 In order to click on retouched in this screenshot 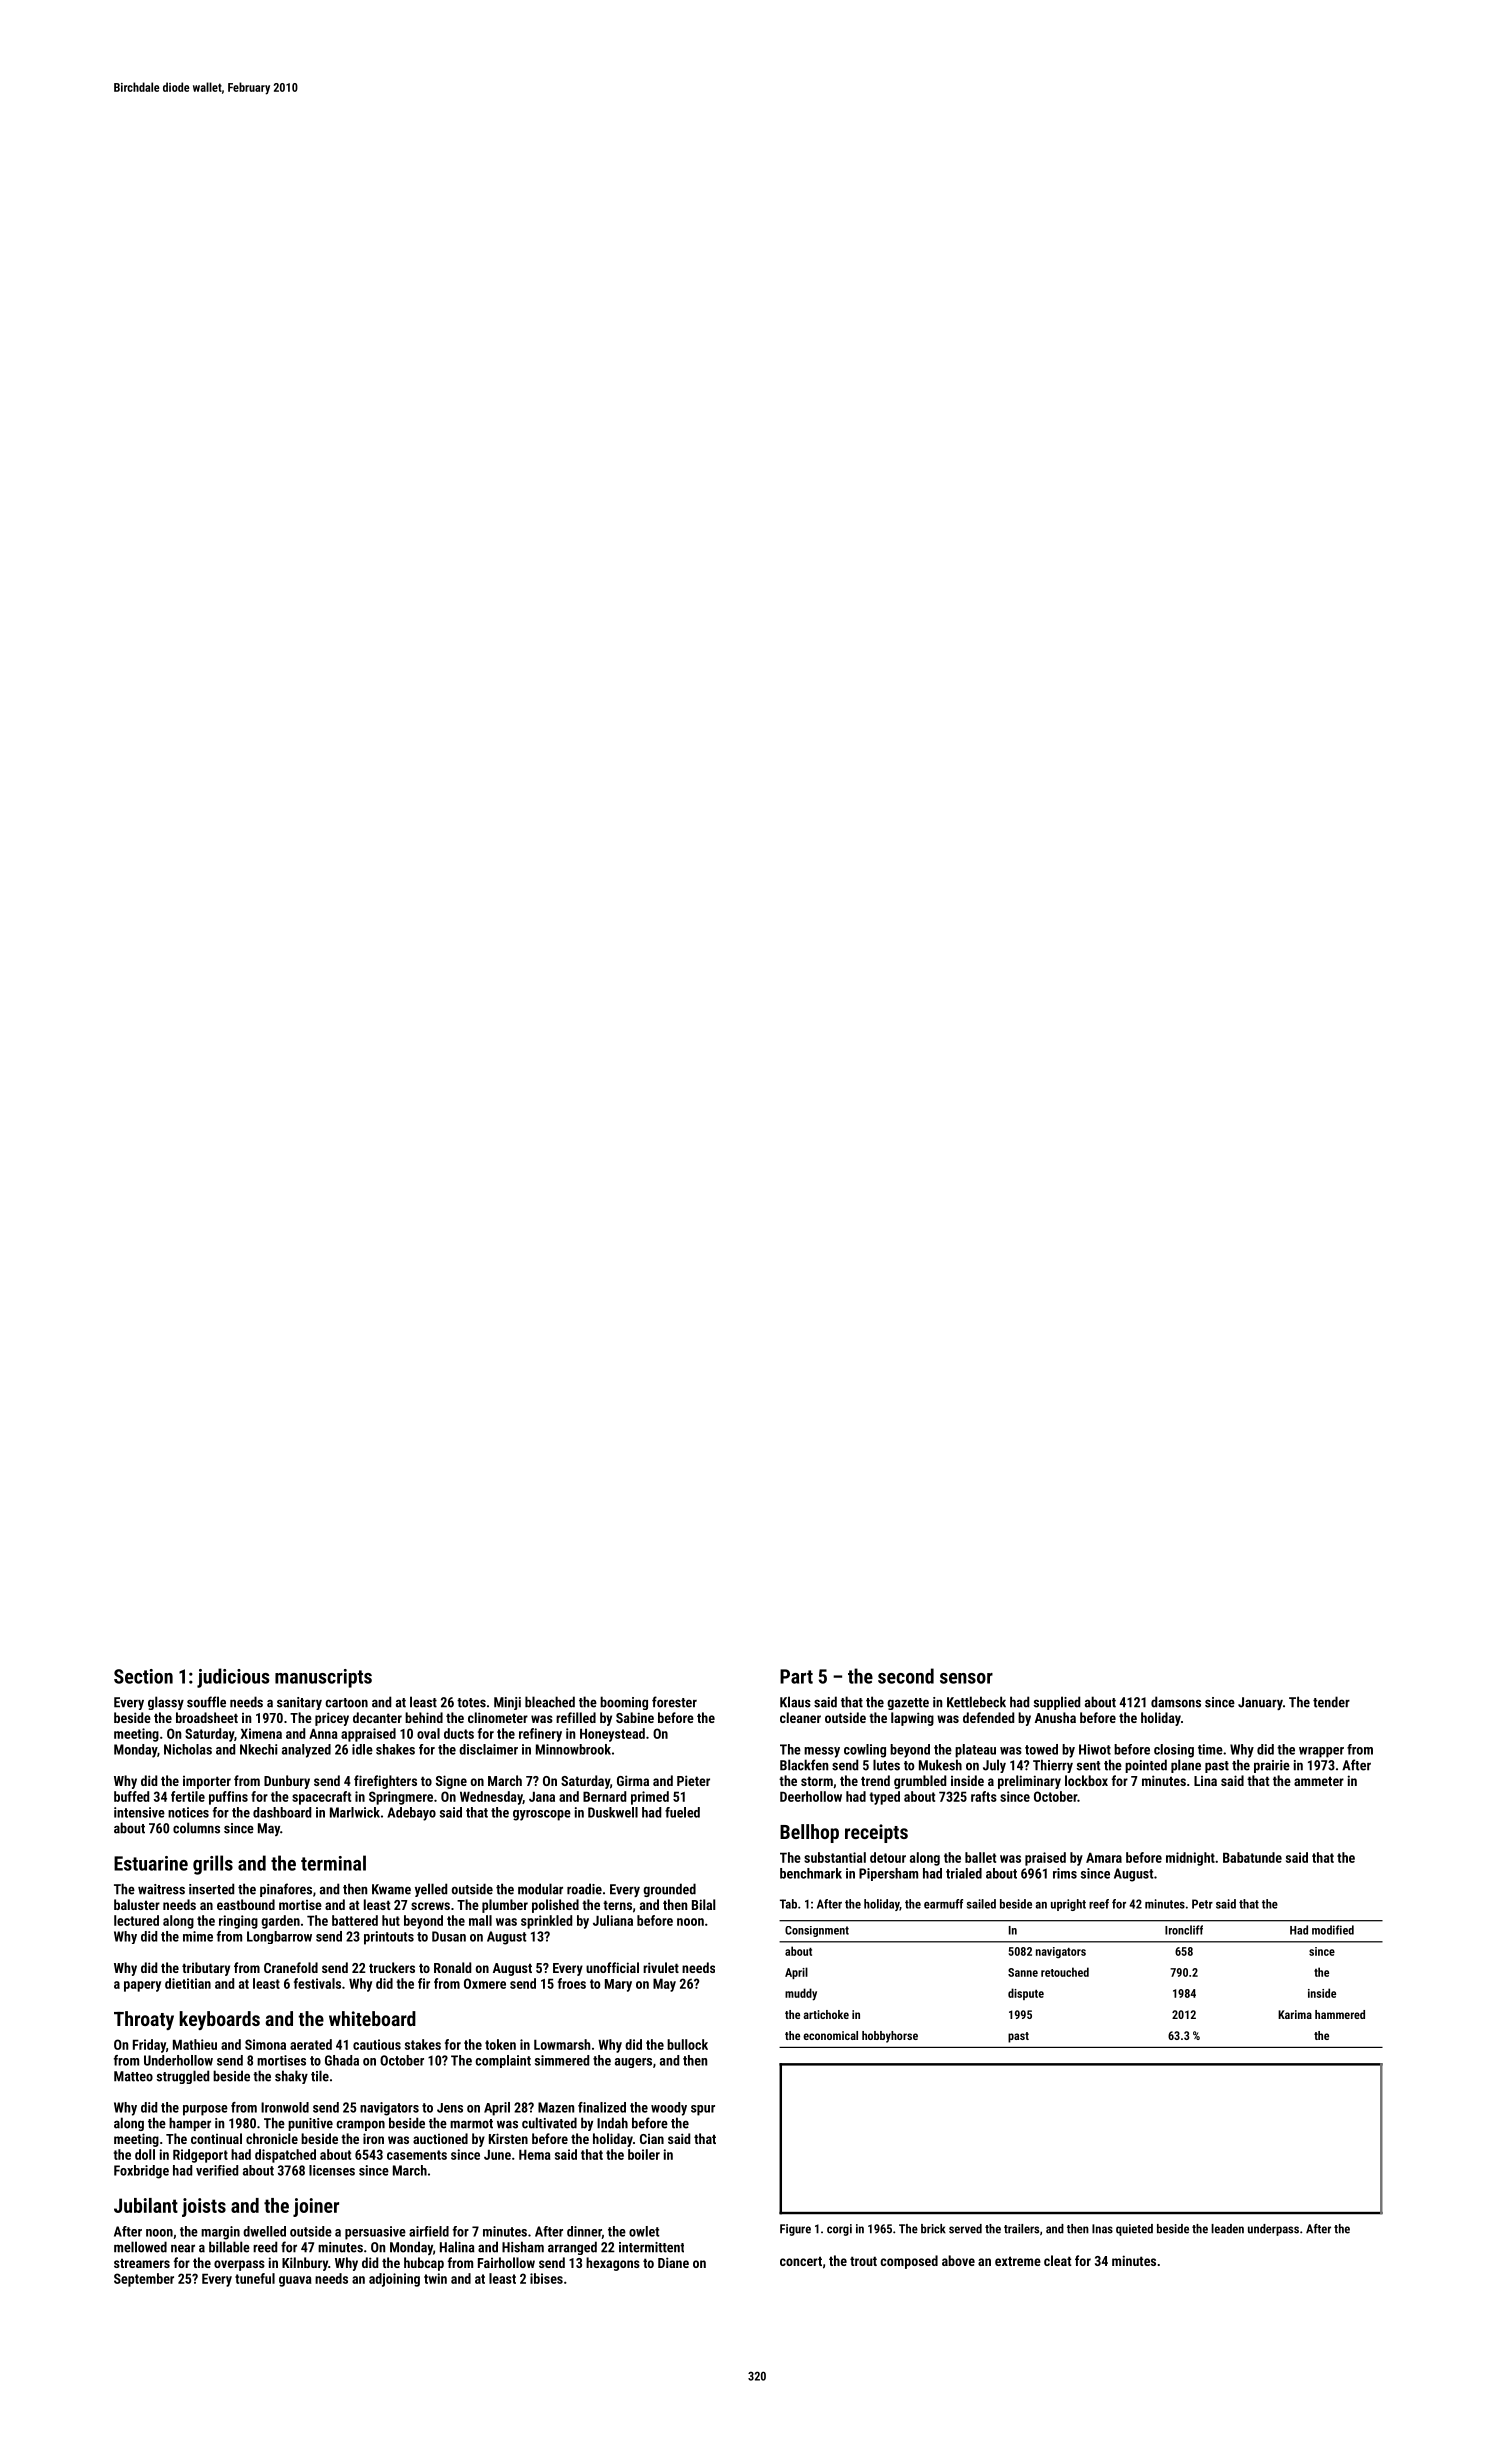, I will do `click(1065, 1972)`.
